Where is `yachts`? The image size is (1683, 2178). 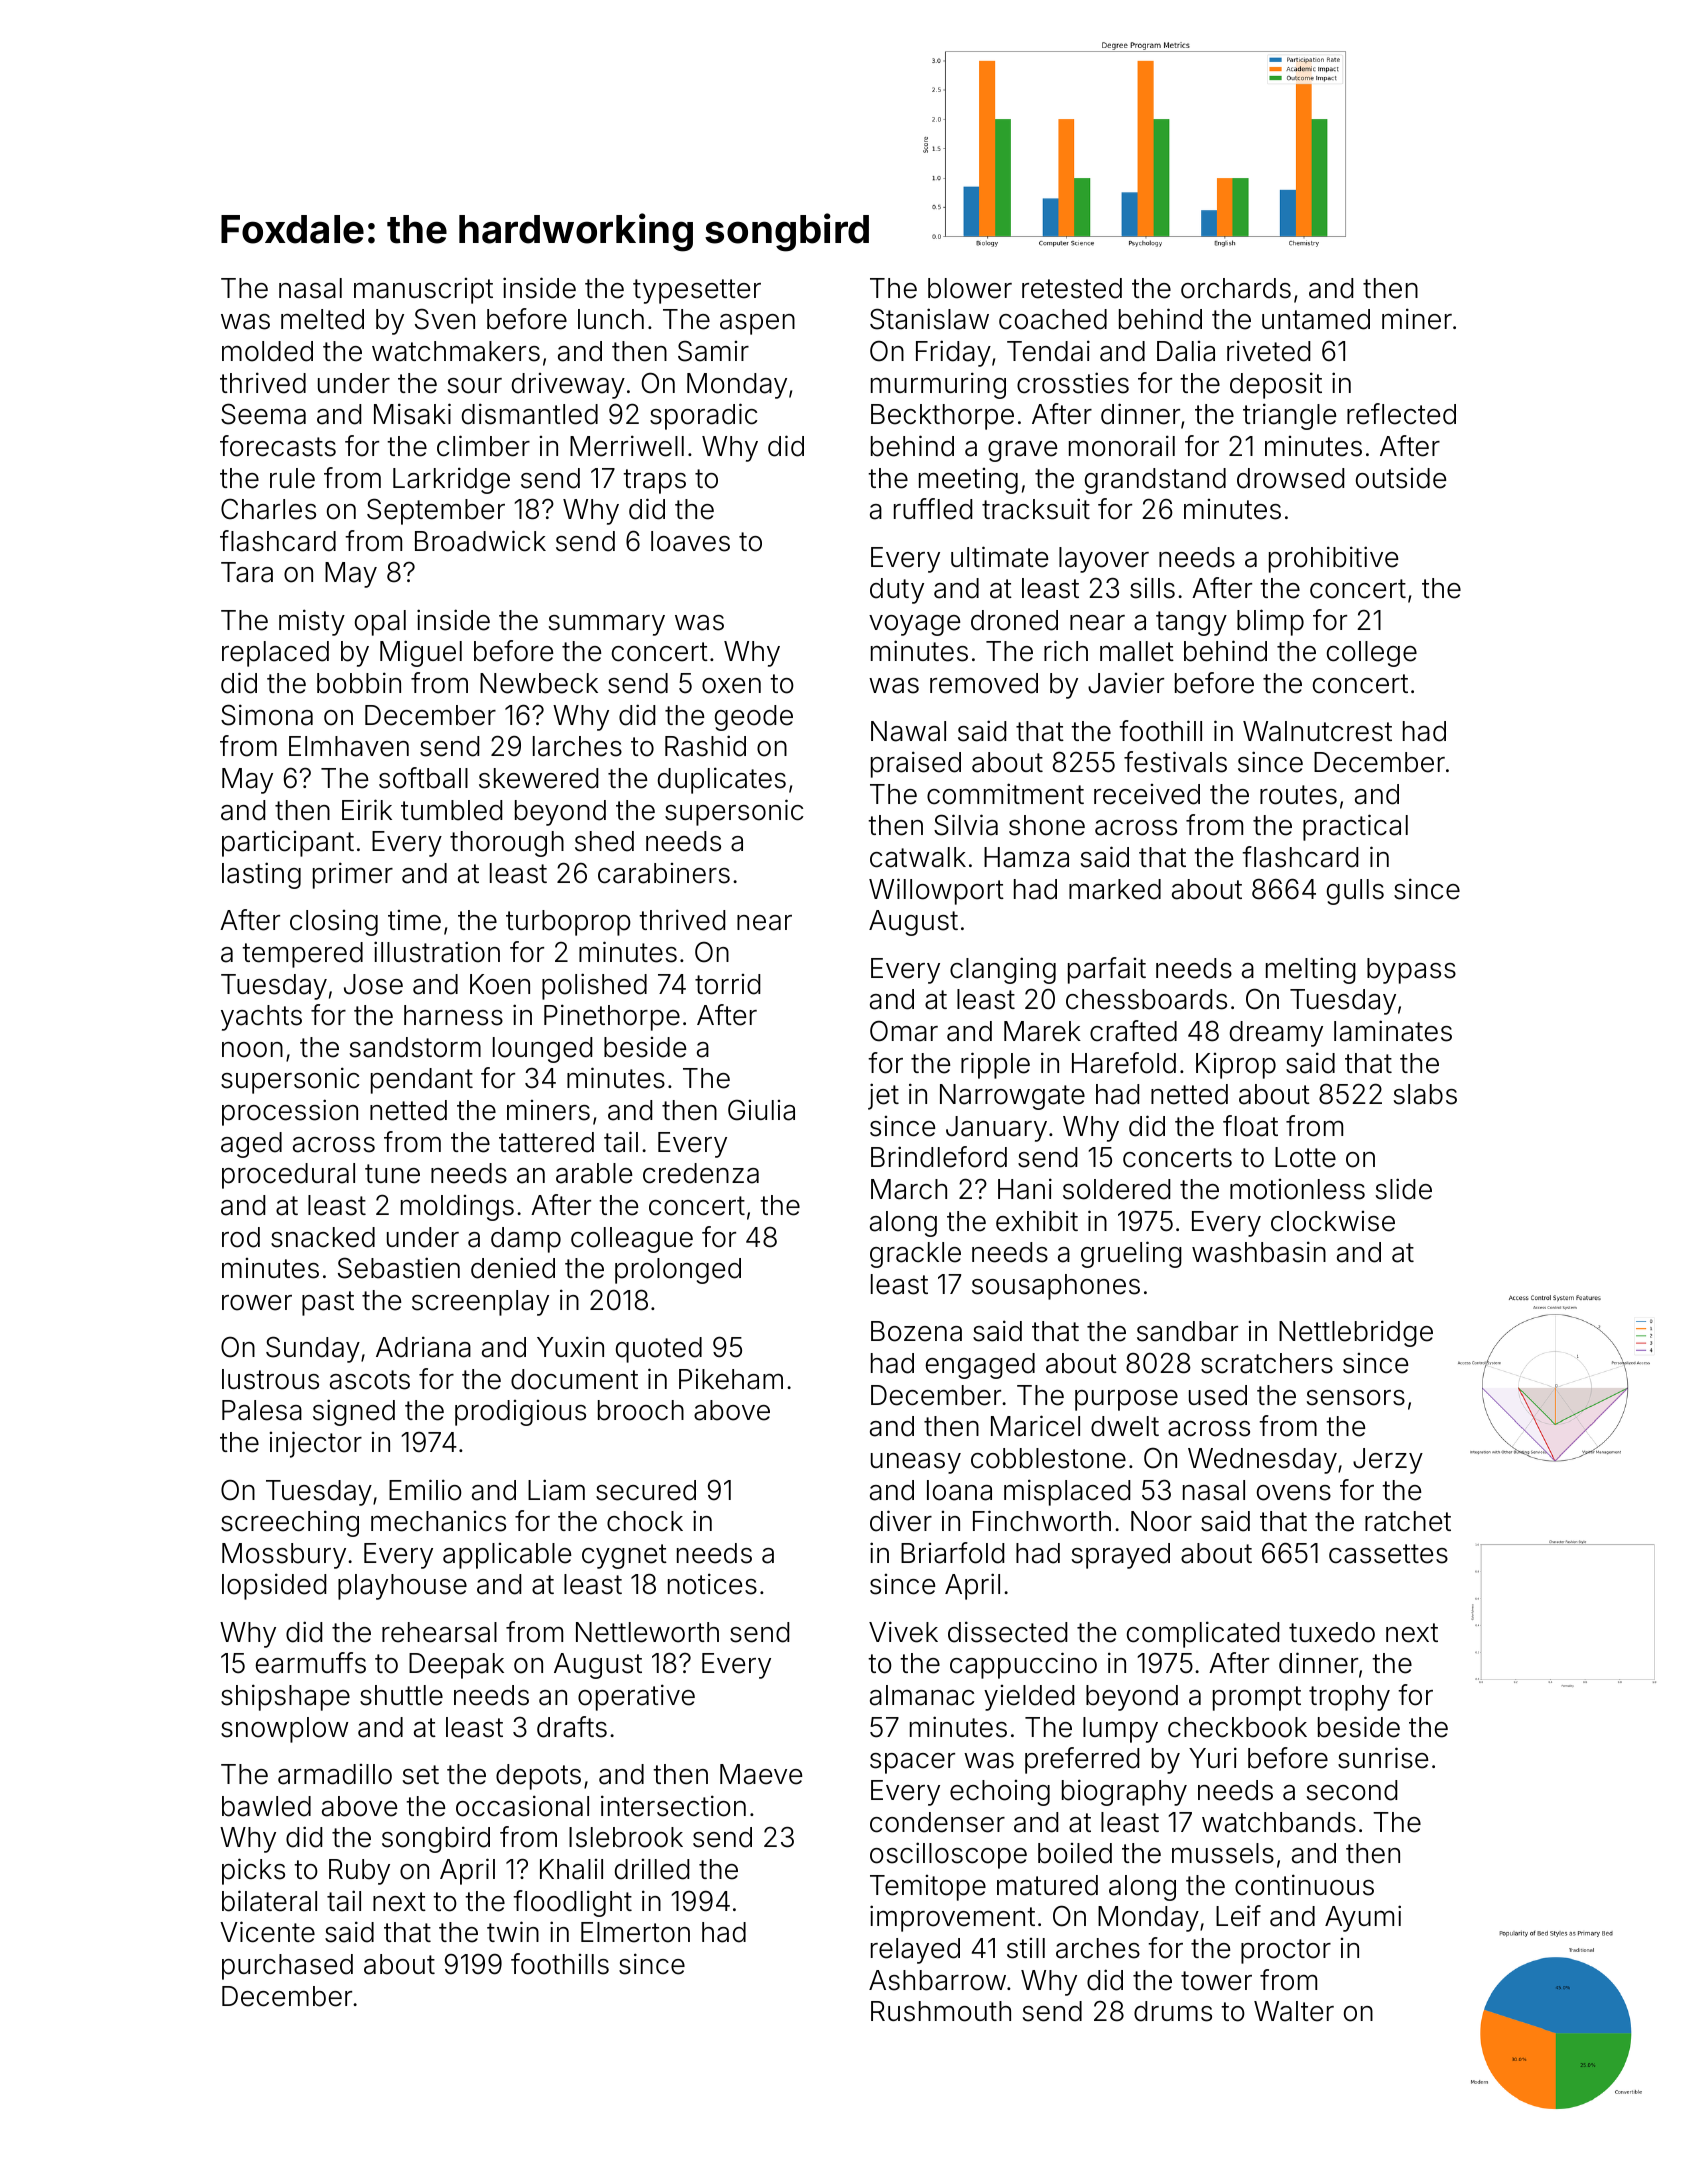 yachts is located at coordinates (261, 1018).
